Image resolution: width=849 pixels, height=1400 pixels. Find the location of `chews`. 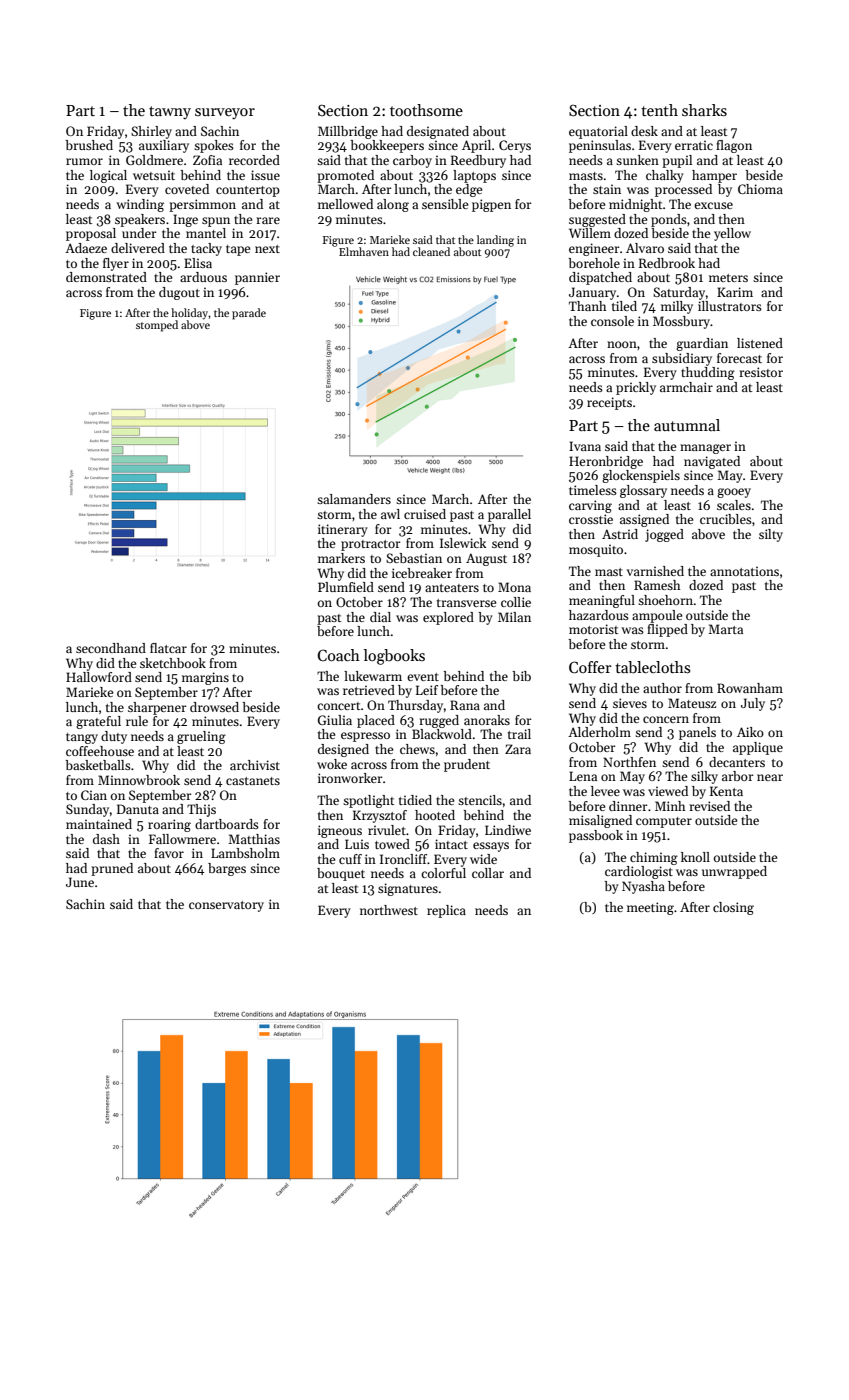

chews is located at coordinates (417, 749).
